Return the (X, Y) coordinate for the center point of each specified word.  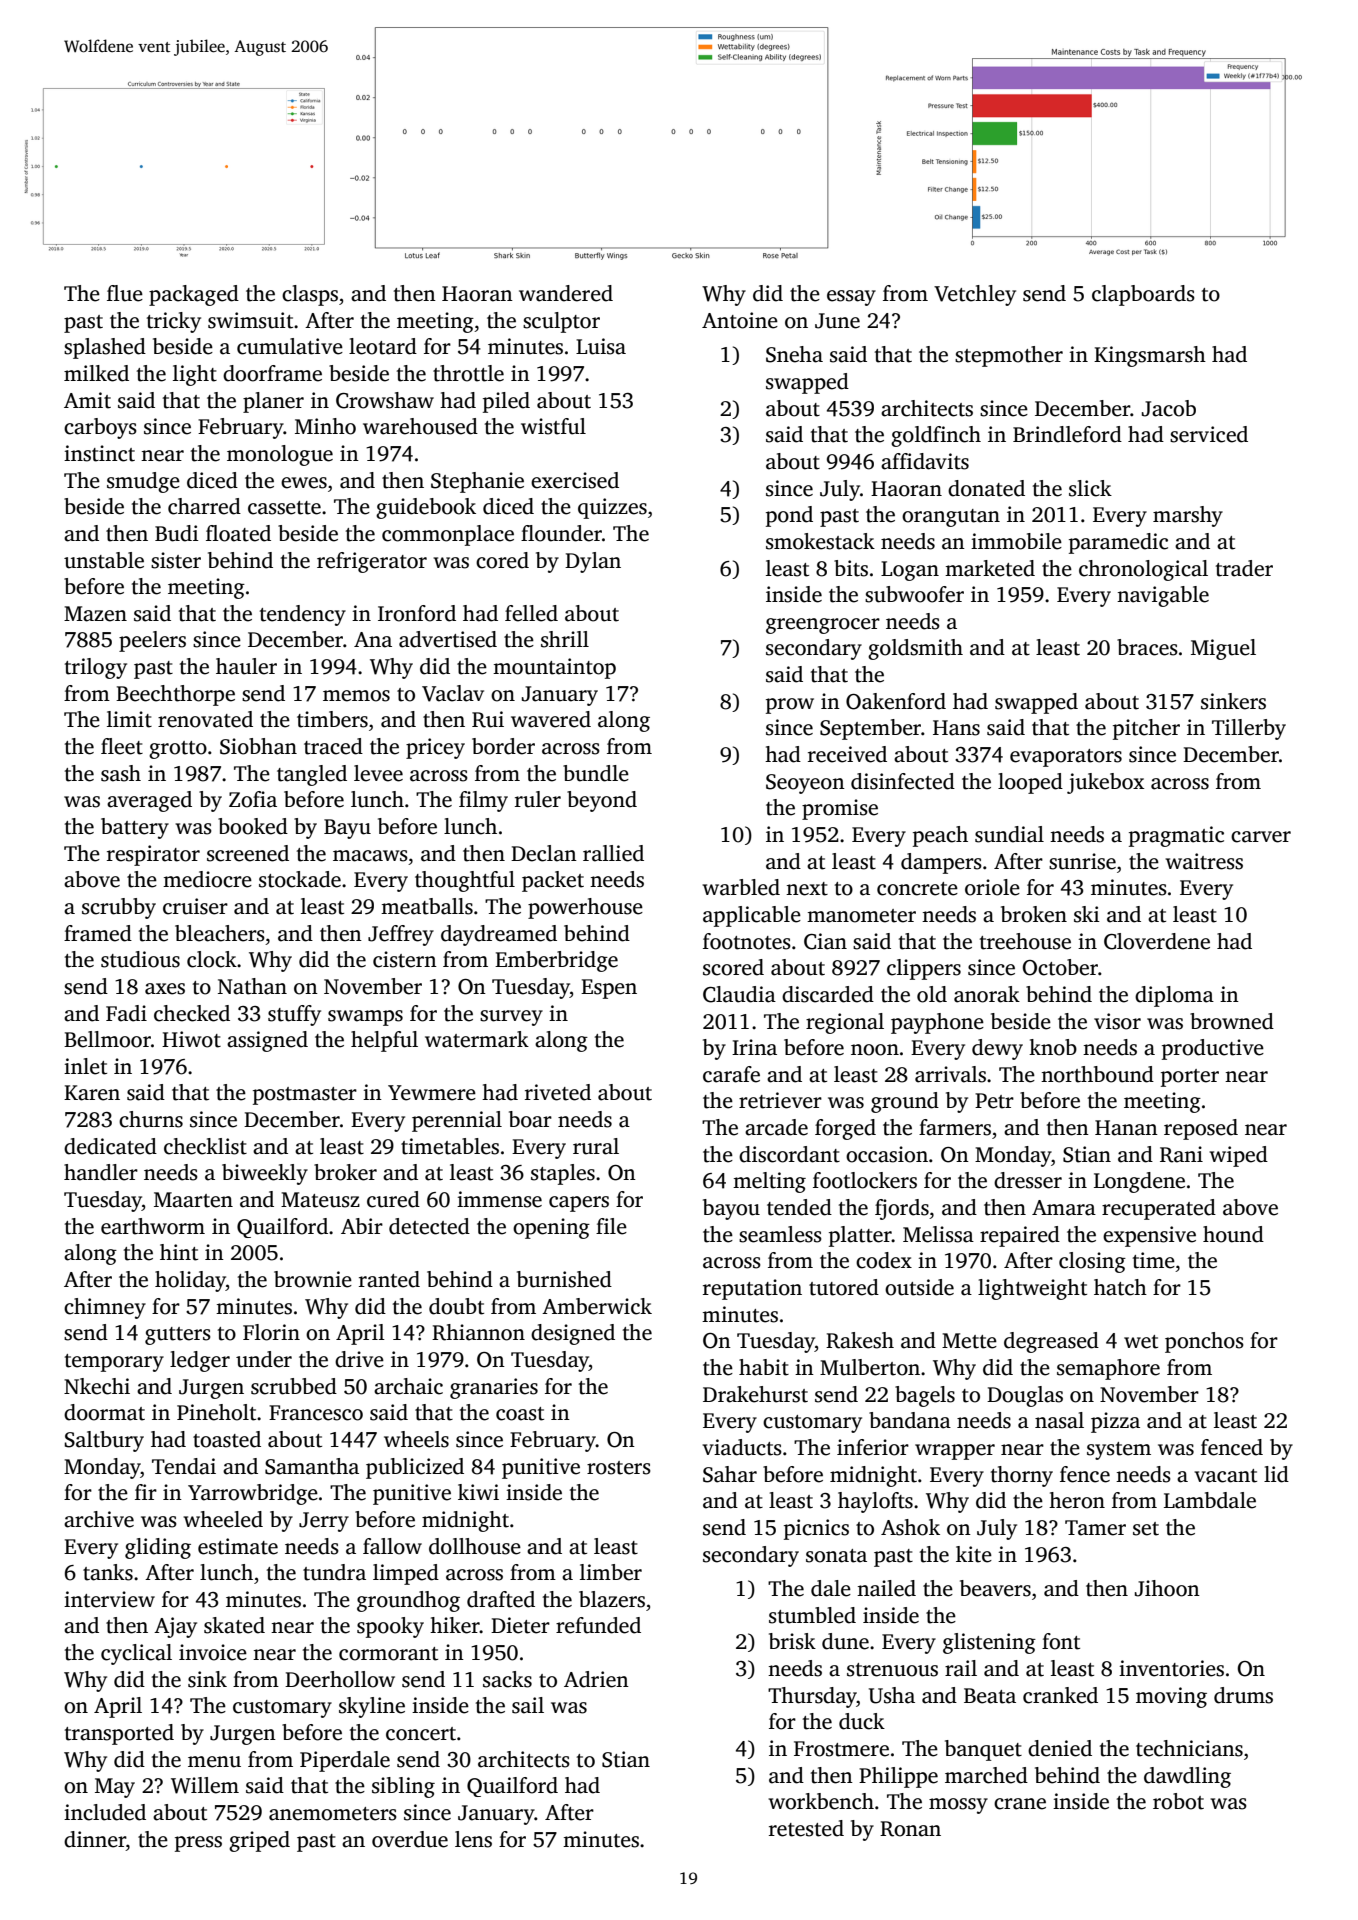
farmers (955, 1127)
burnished (564, 1279)
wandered (566, 293)
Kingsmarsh (1150, 356)
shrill (565, 639)
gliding (158, 1548)
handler (101, 1172)
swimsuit (250, 320)
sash (121, 773)
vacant (1225, 1476)
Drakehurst (755, 1394)
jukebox (1105, 783)
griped (259, 1841)
